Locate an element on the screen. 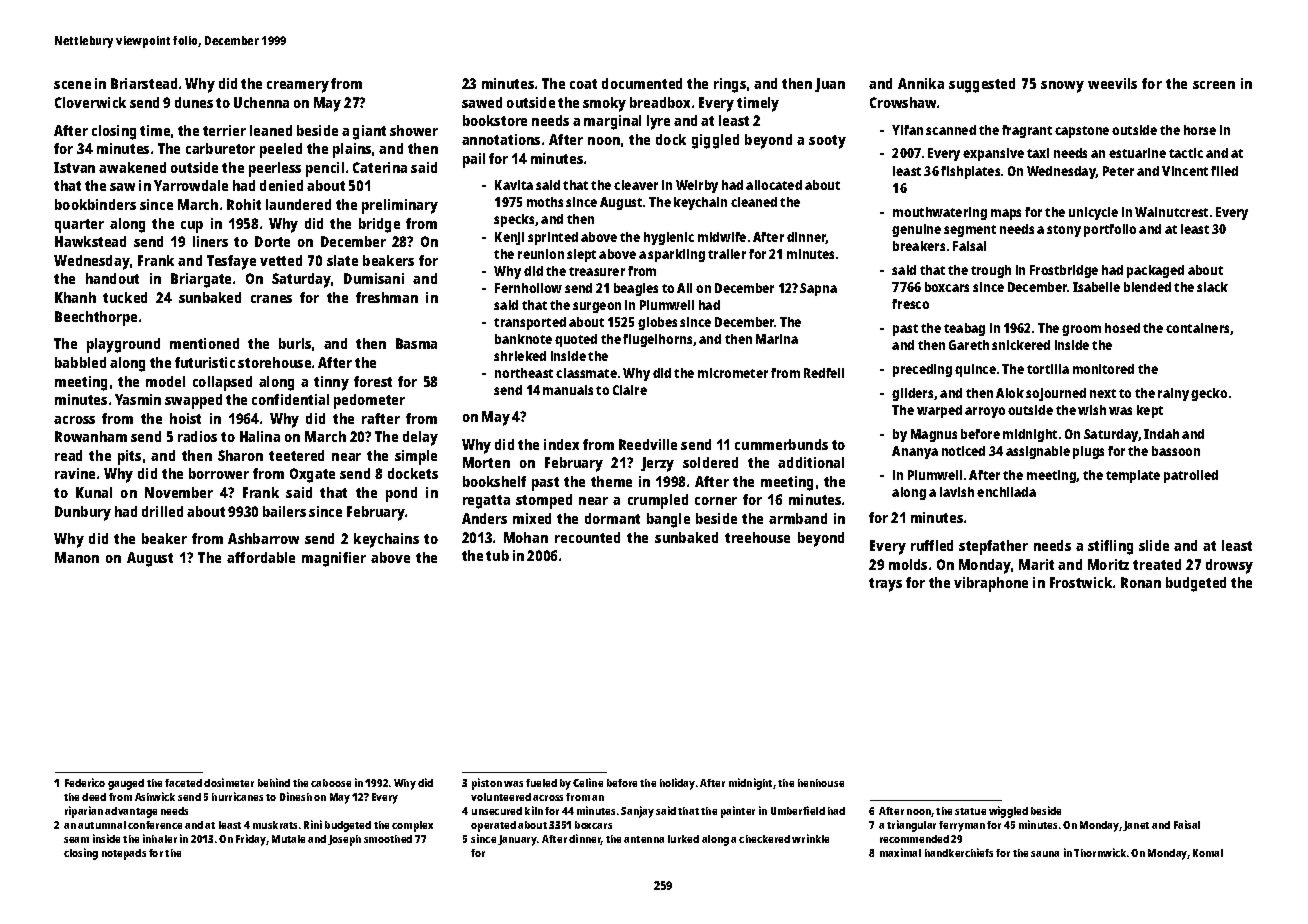 The image size is (1308, 924). weevils is located at coordinates (1112, 83).
